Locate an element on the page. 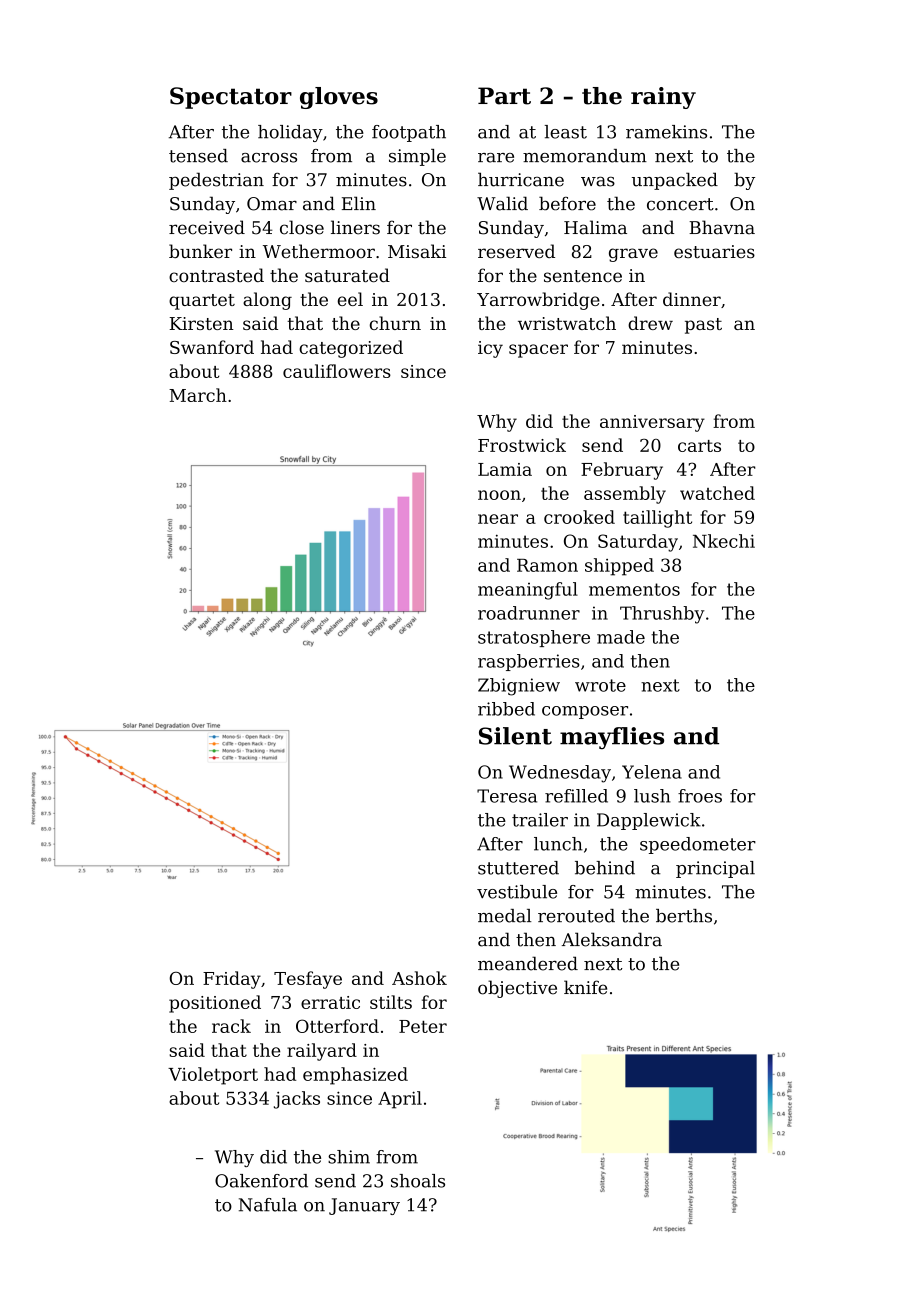  berths is located at coordinates (684, 916).
